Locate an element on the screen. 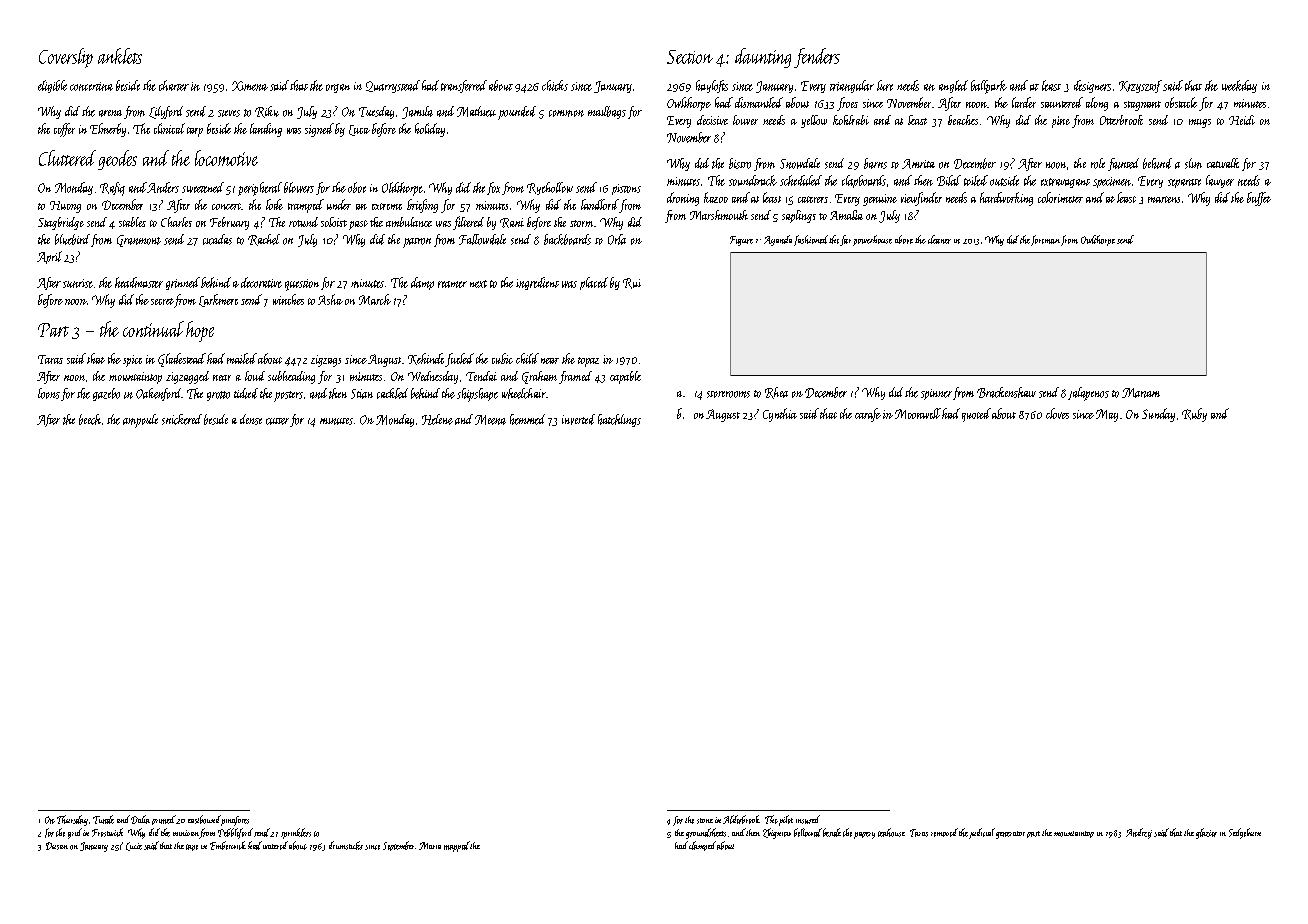  insured is located at coordinates (808, 819).
